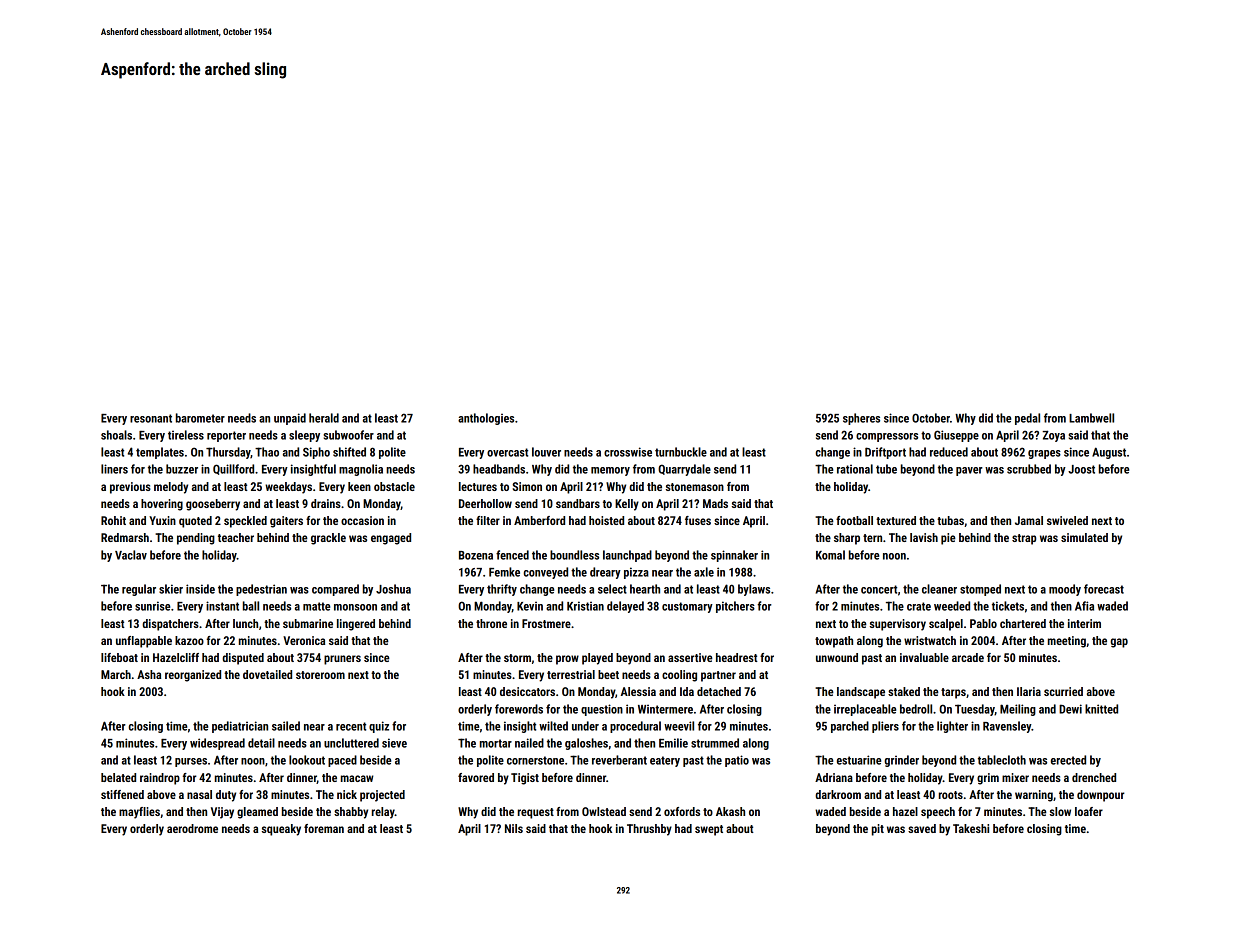 Image resolution: width=1233 pixels, height=952 pixels. What do you see at coordinates (649, 830) in the image?
I see `Thrushby` at bounding box center [649, 830].
